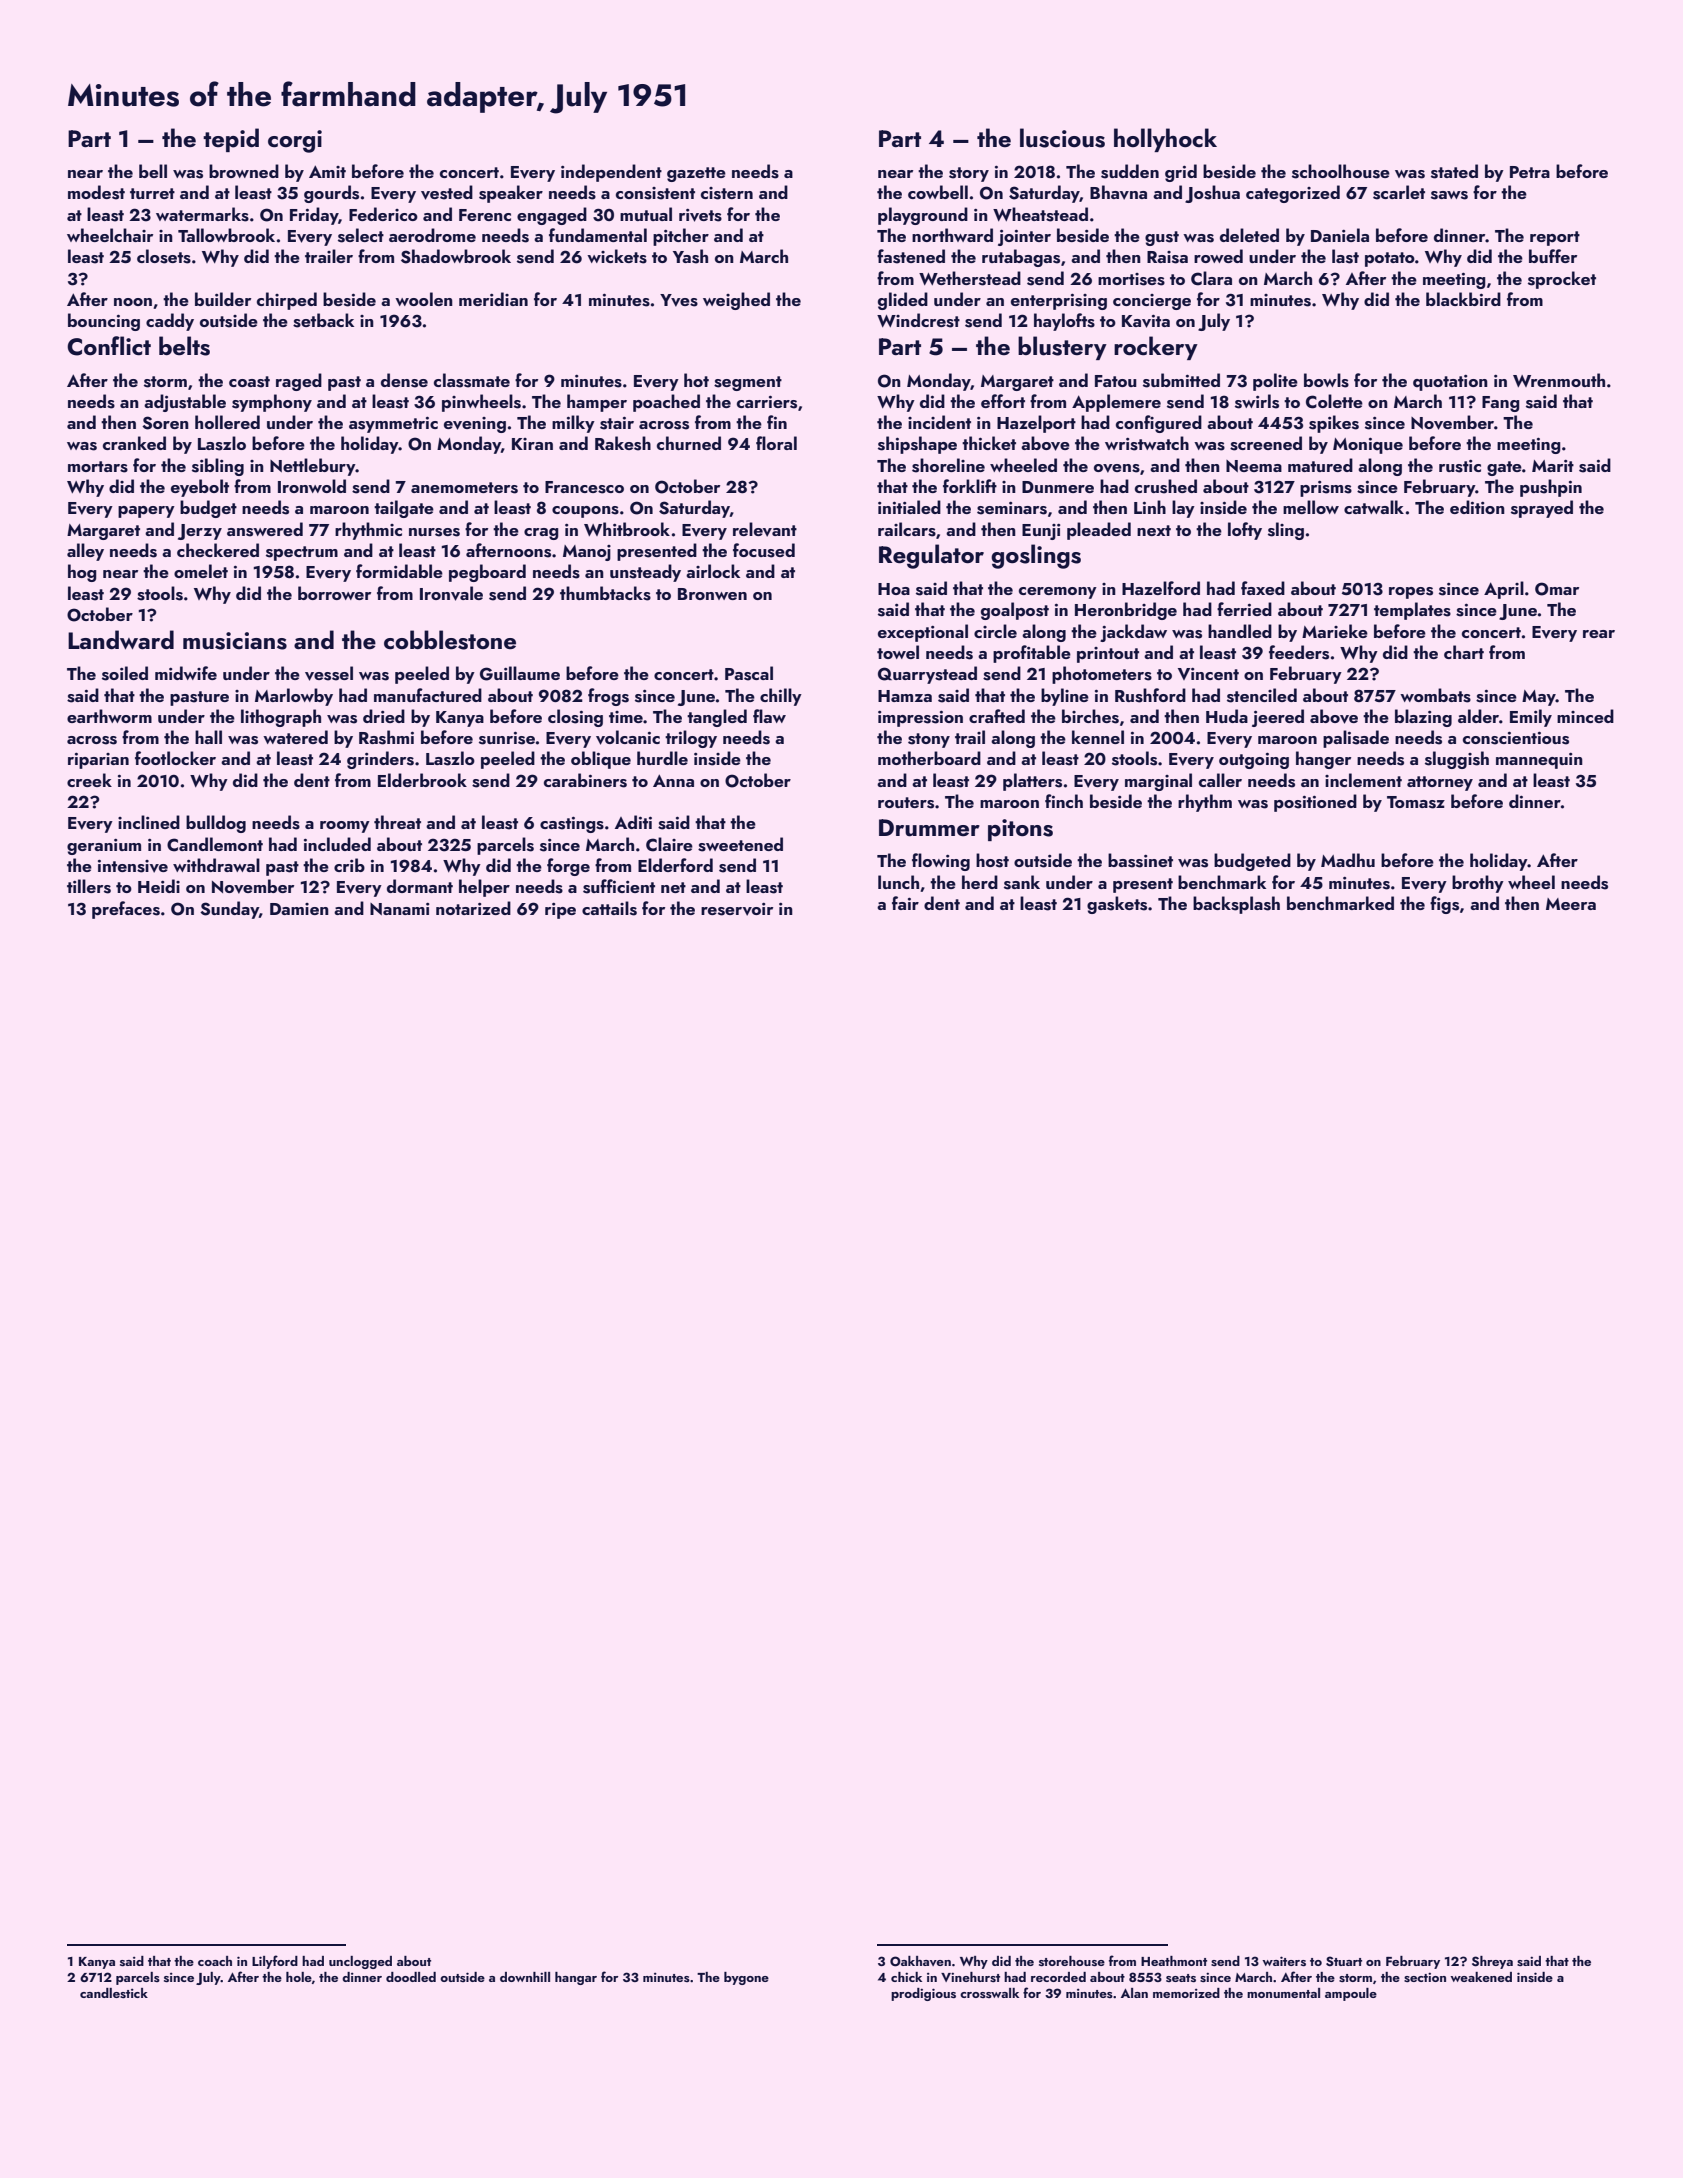  I want to click on lofty, so click(1245, 531).
